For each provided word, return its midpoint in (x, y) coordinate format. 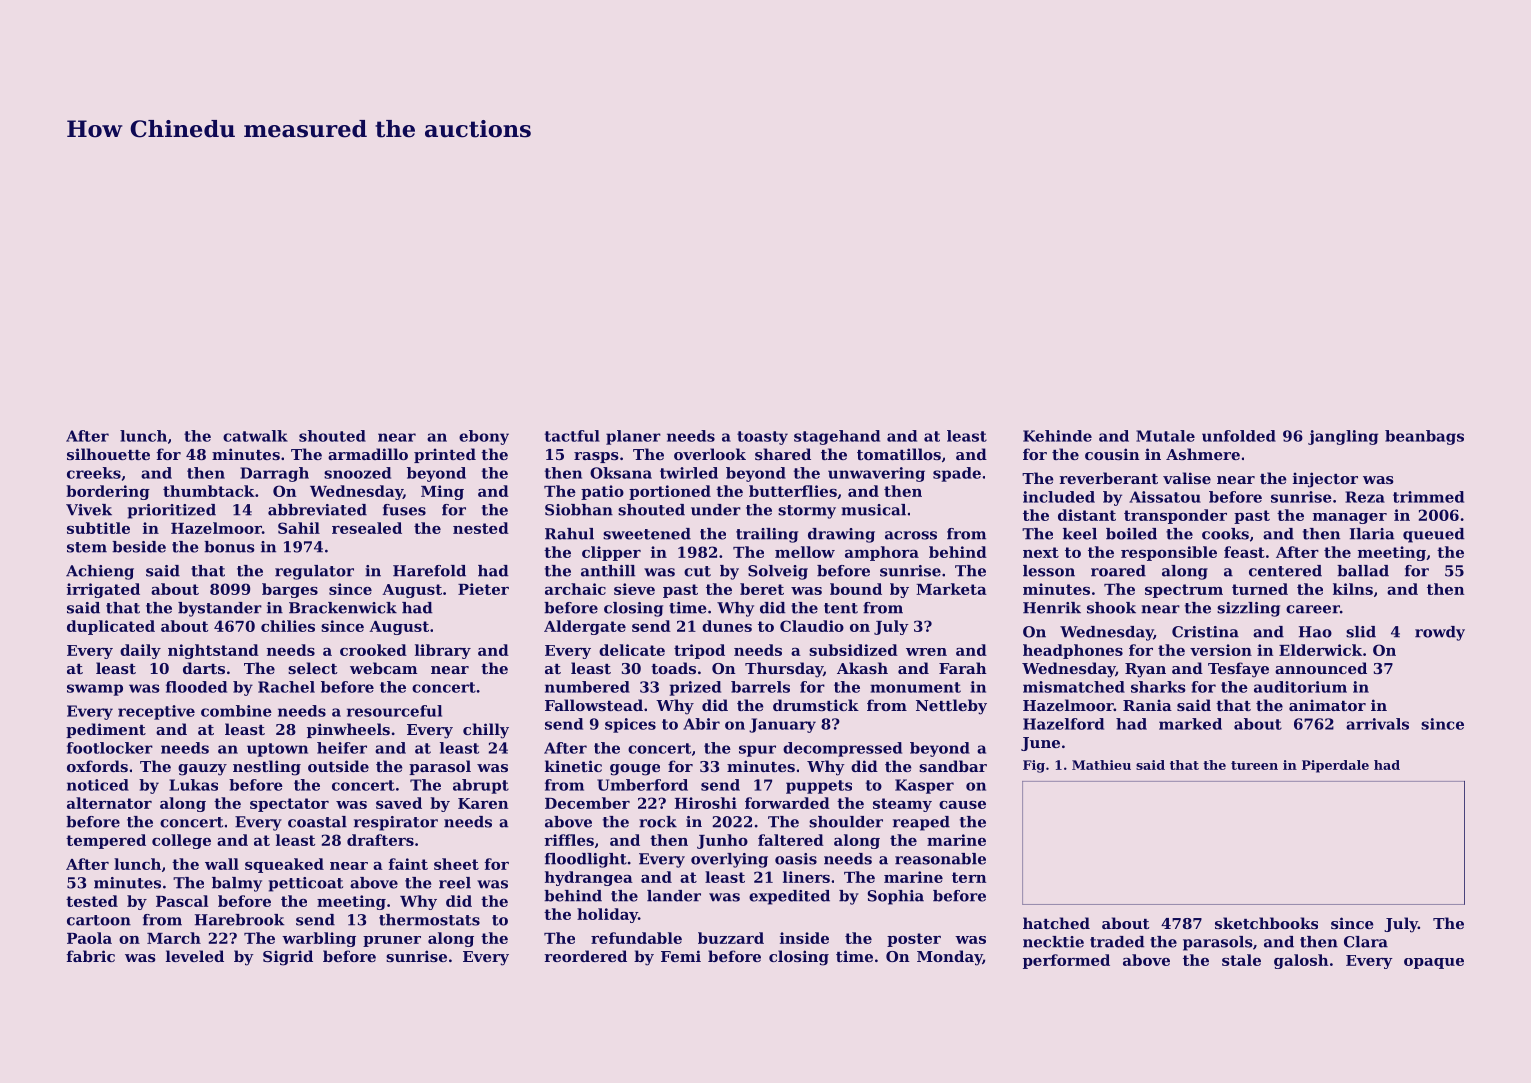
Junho (722, 841)
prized (695, 688)
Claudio (812, 626)
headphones (1073, 651)
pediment (106, 730)
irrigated (103, 590)
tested (92, 901)
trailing (767, 535)
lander (674, 896)
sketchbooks (1266, 923)
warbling (319, 939)
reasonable (940, 859)
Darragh (274, 474)
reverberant (1109, 478)
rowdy (1440, 633)
